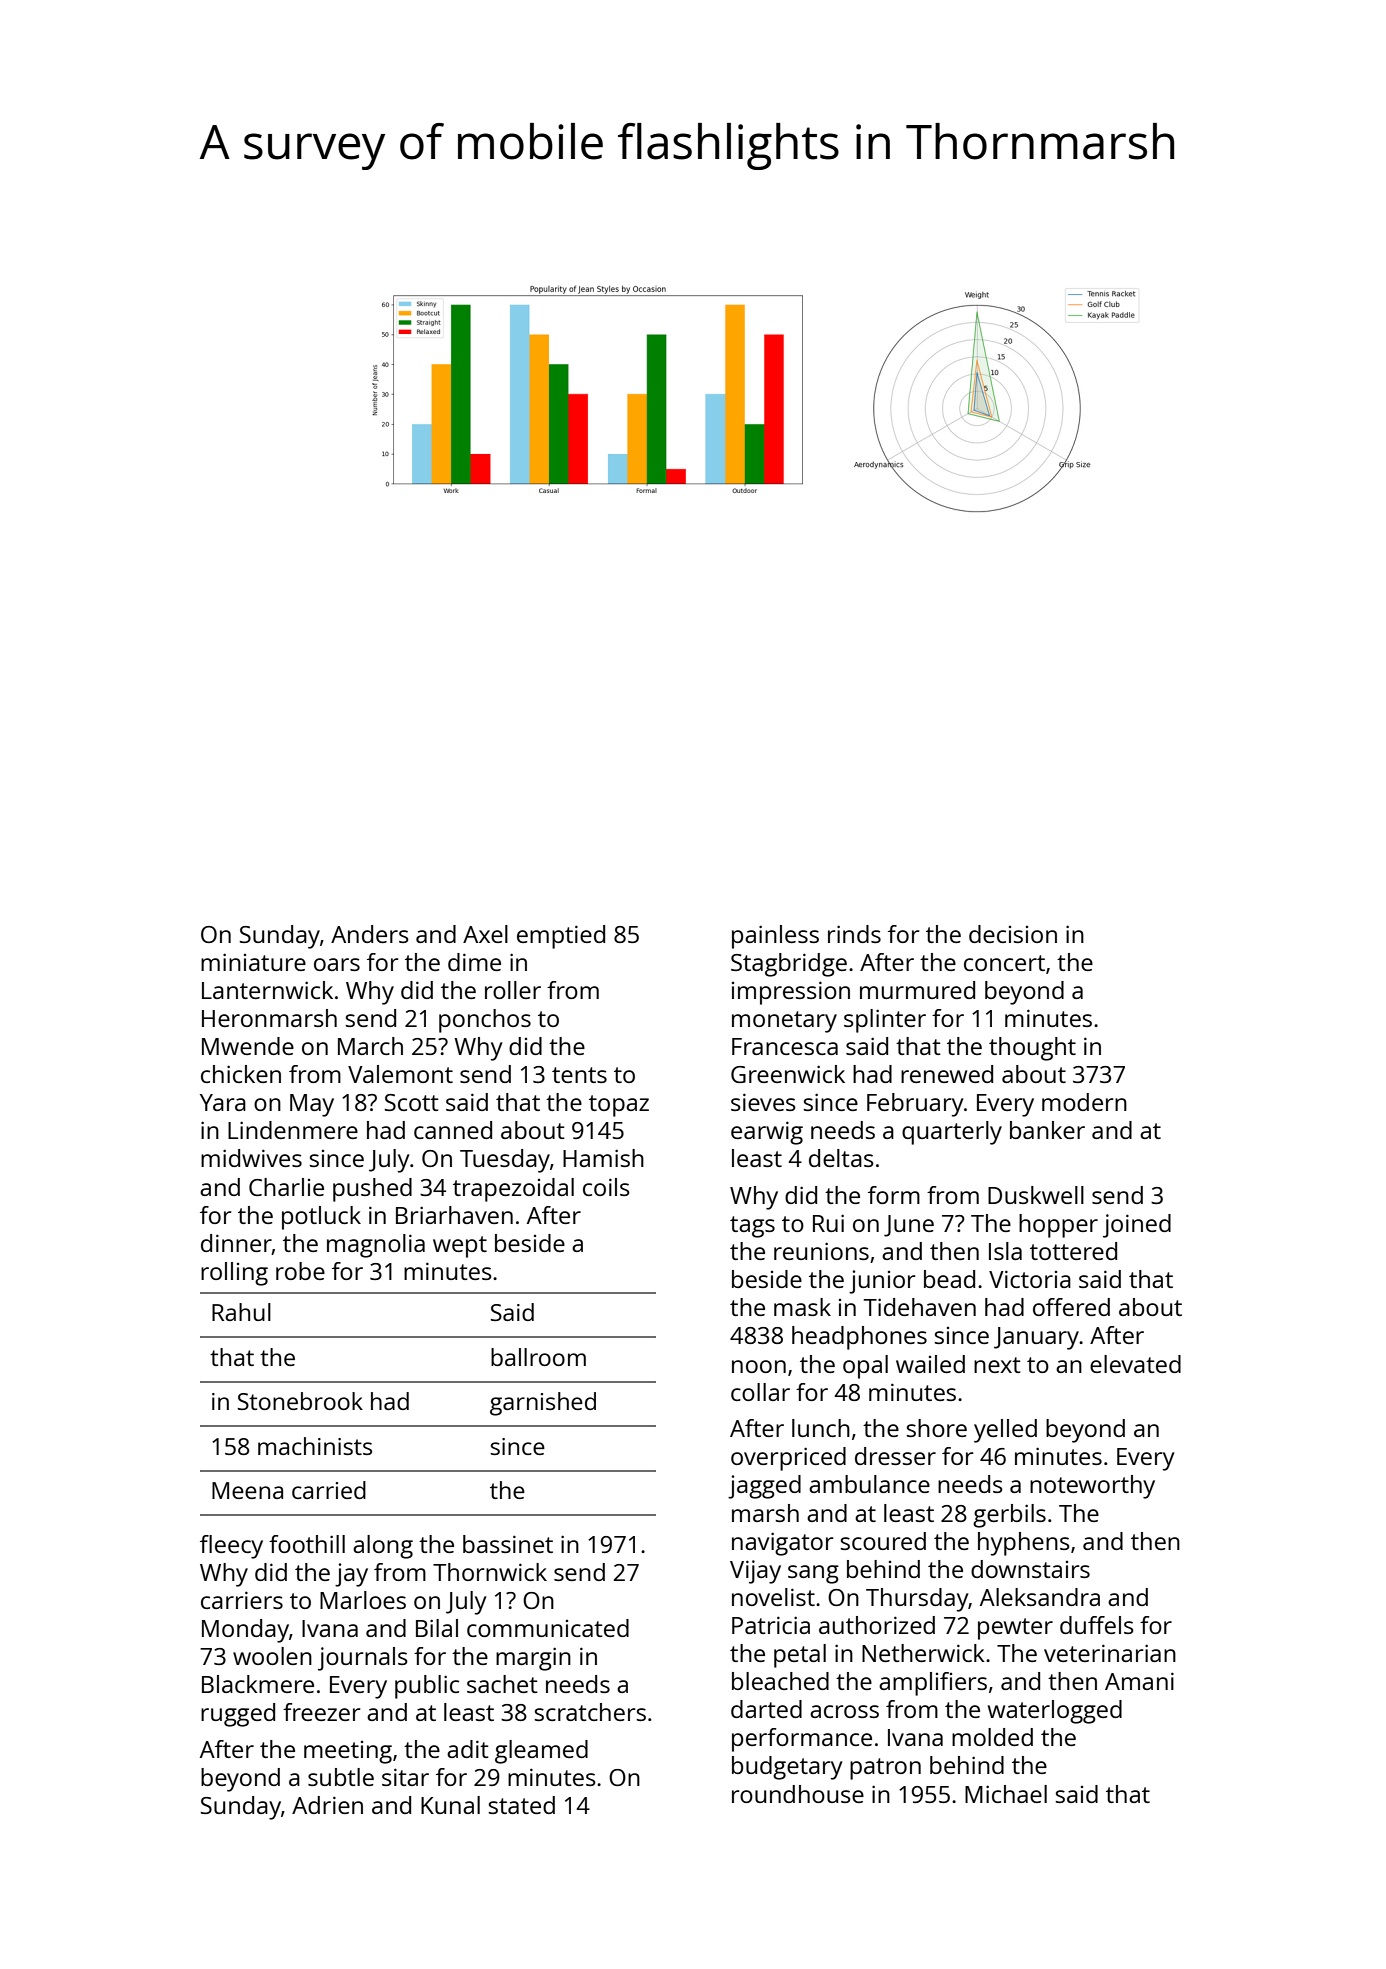 This screenshot has height=1969, width=1386. I want to click on Michael, so click(1006, 1794).
